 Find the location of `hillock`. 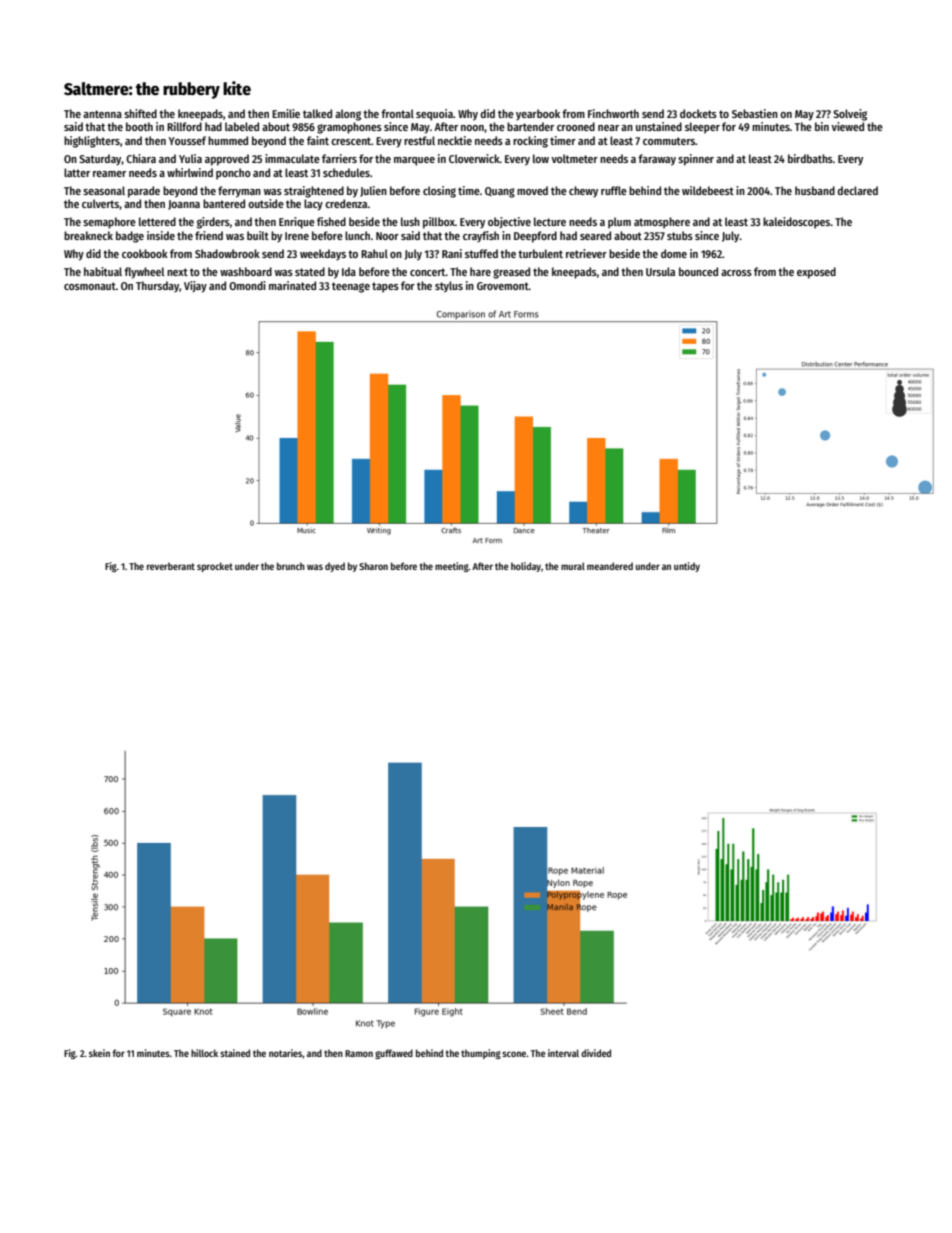

hillock is located at coordinates (204, 1053).
